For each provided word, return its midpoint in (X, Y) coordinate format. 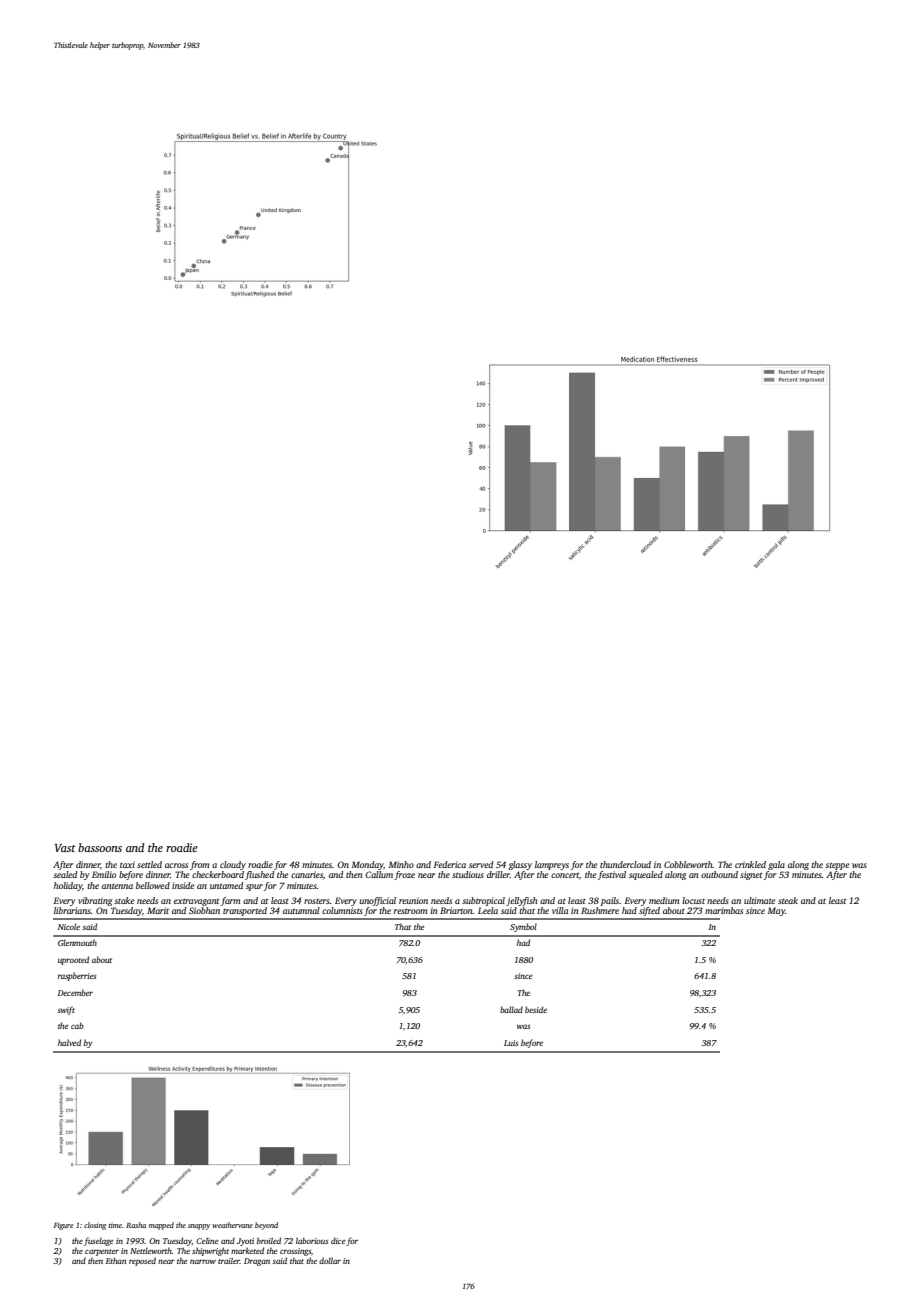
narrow (203, 1262)
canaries (307, 874)
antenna (117, 886)
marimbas (724, 910)
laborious (312, 1240)
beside (536, 1009)
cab (77, 1025)
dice (338, 1240)
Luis (511, 1043)
